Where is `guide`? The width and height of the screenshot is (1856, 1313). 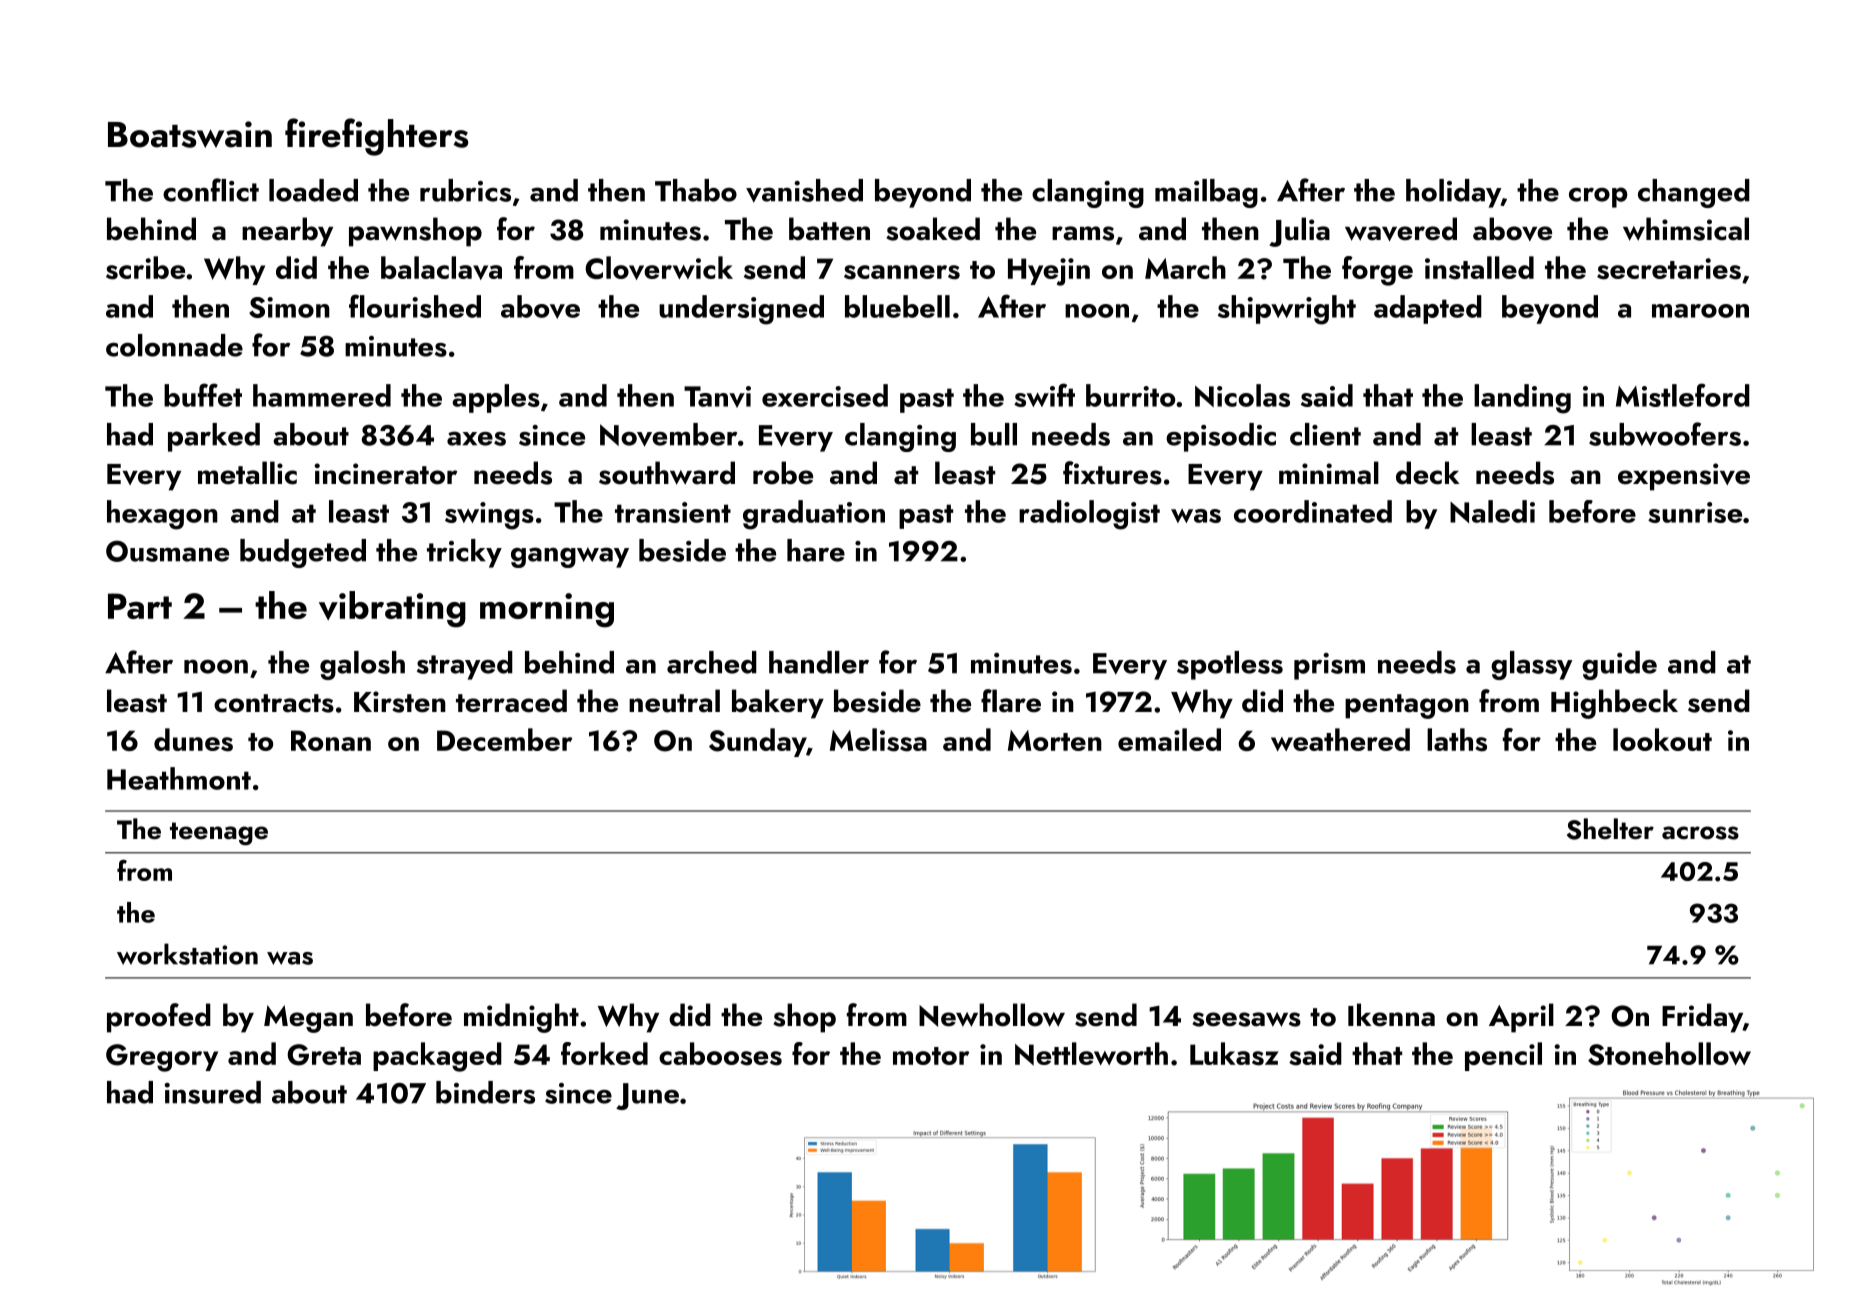
guide is located at coordinates (1619, 665).
